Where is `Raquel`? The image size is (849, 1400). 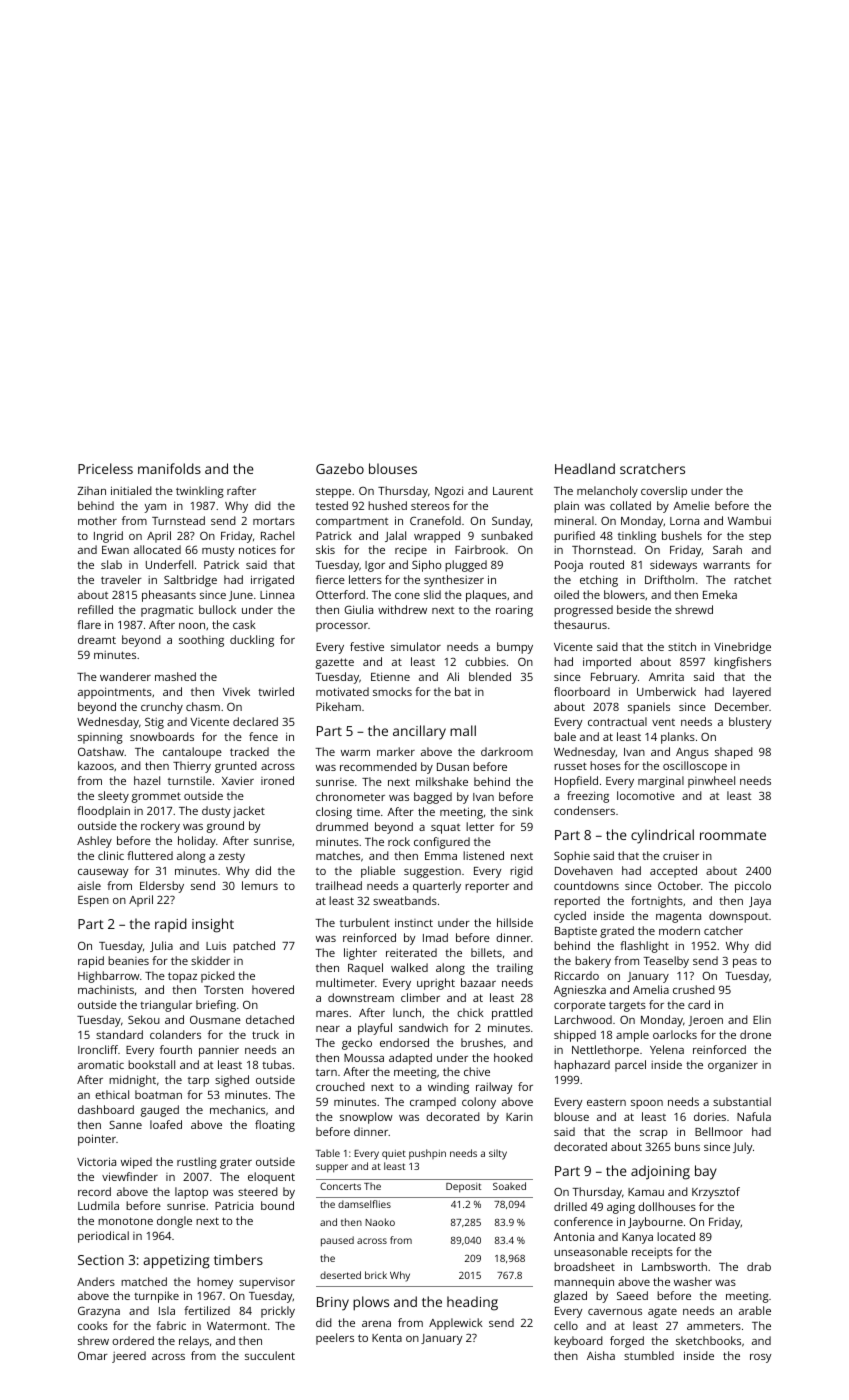 Raquel is located at coordinates (365, 969).
